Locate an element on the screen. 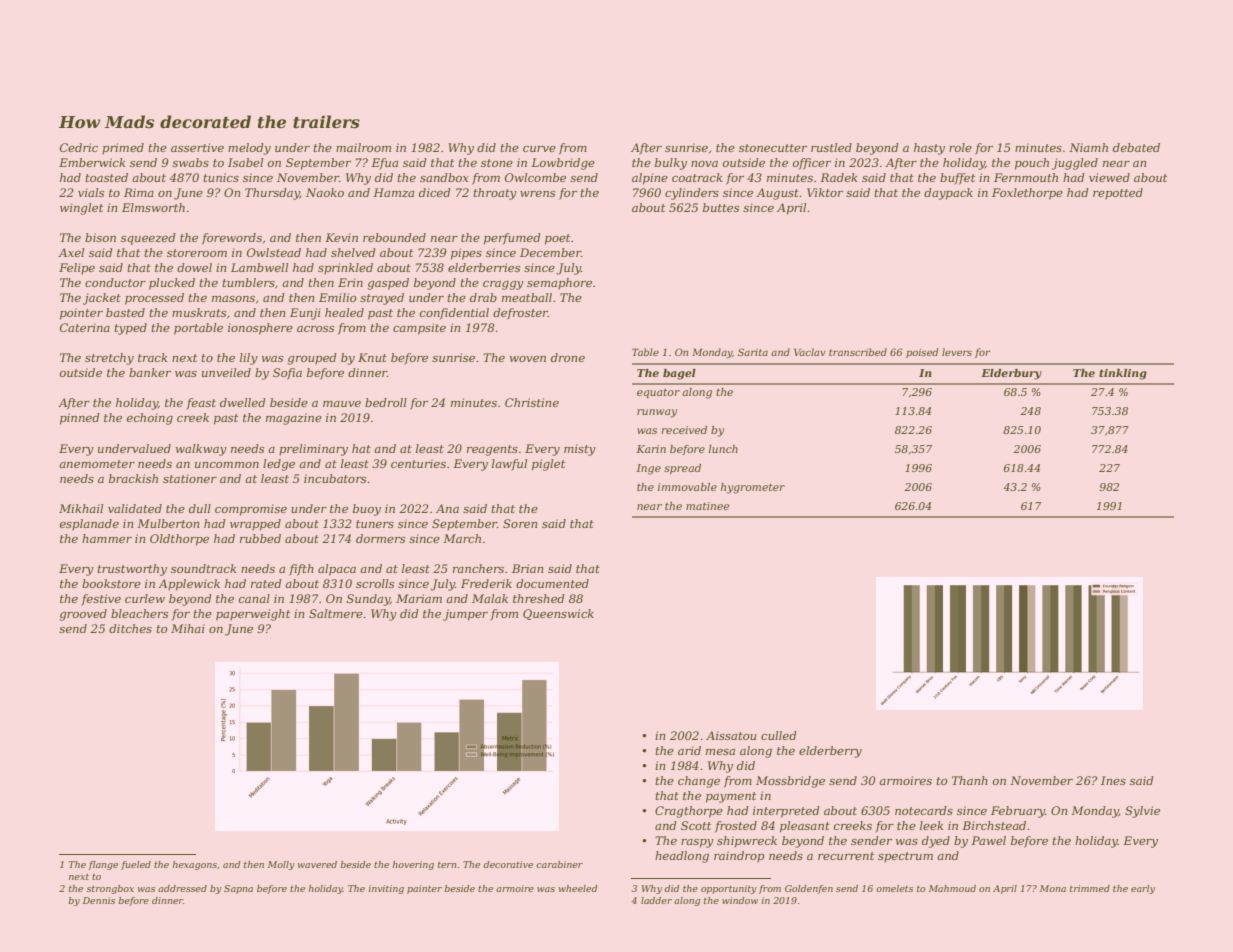  curve is located at coordinates (539, 149).
